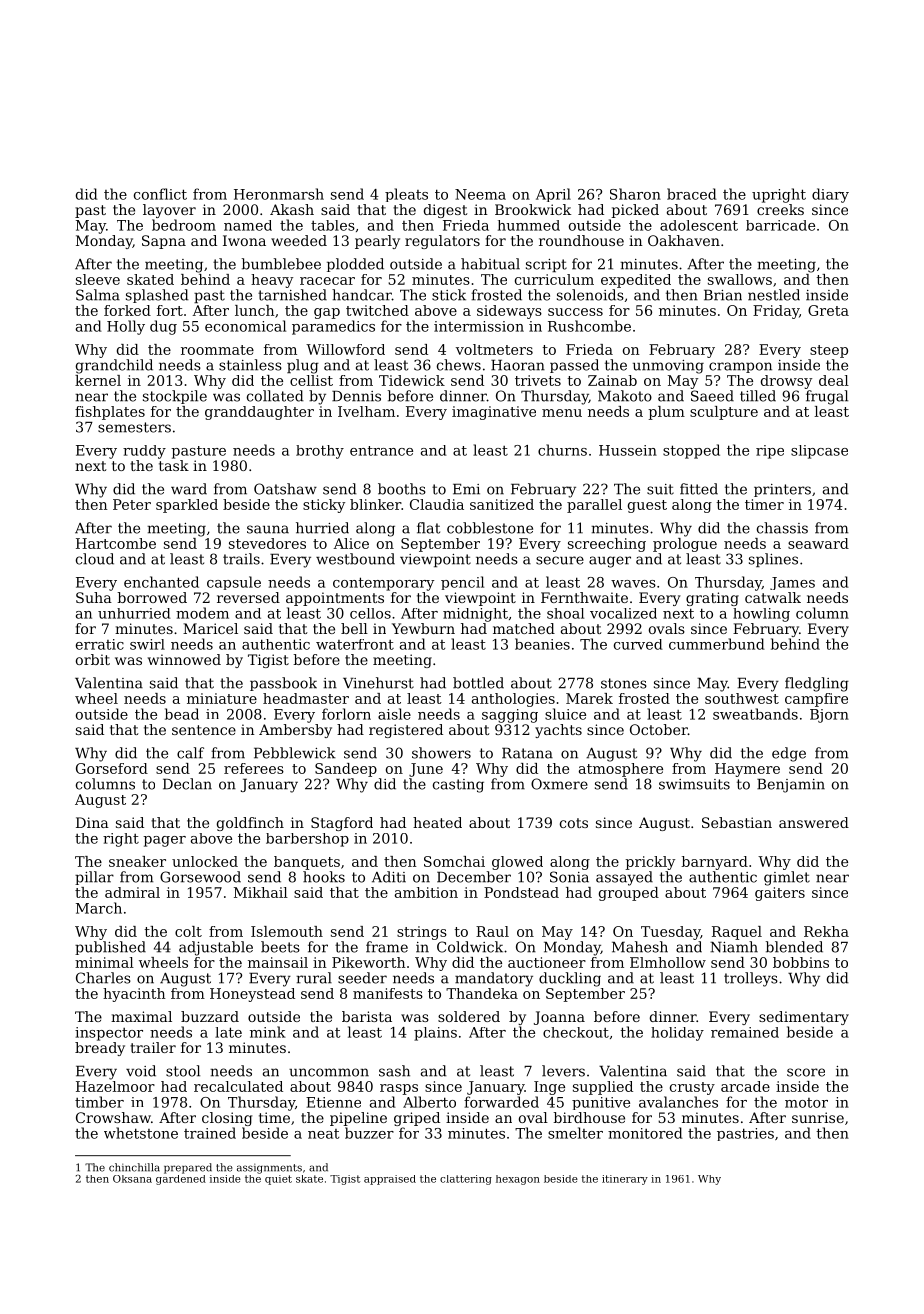 This screenshot has width=924, height=1314. I want to click on manifests, so click(388, 993).
